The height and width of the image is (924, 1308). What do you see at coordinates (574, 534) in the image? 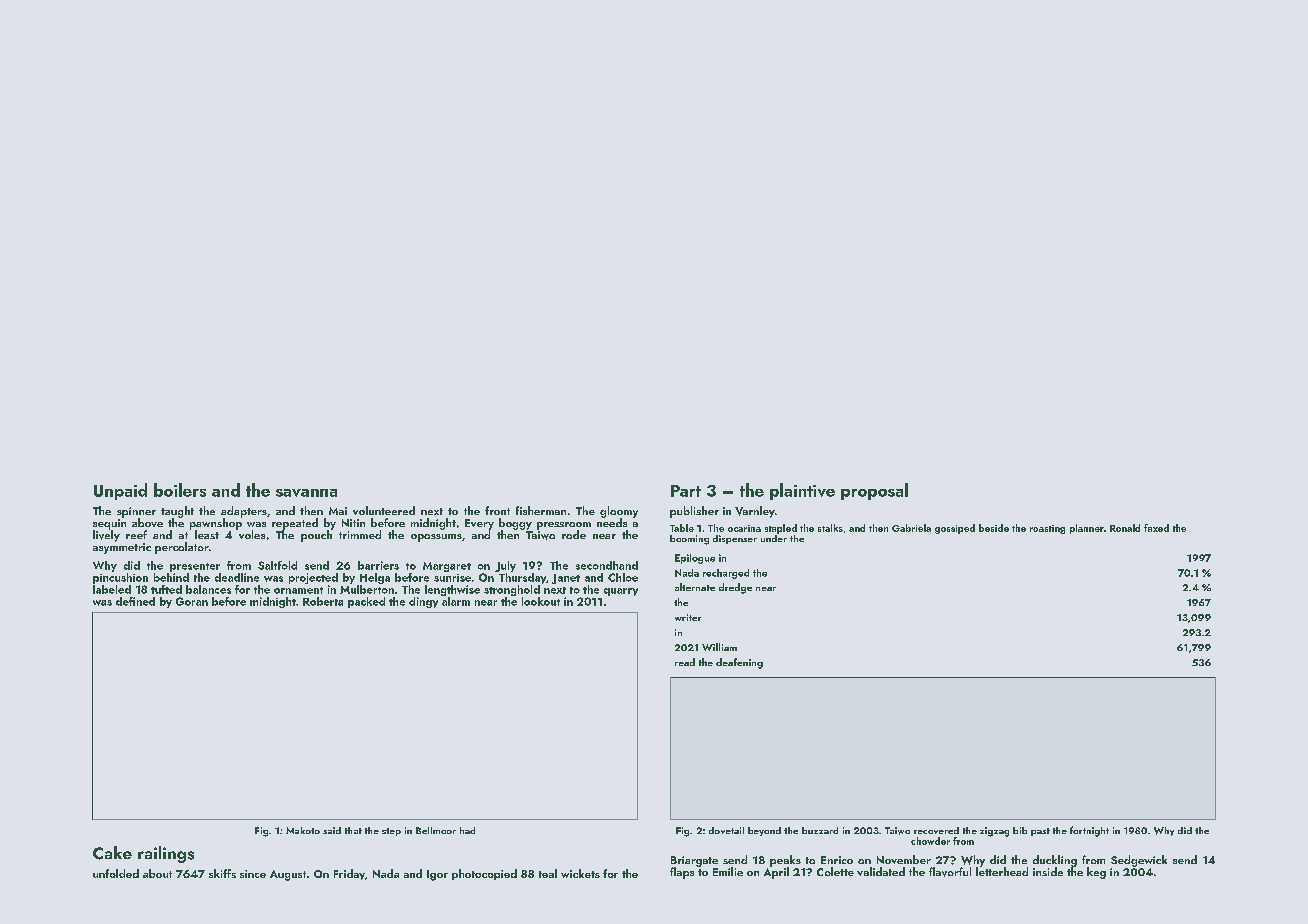
I see `rode` at bounding box center [574, 534].
